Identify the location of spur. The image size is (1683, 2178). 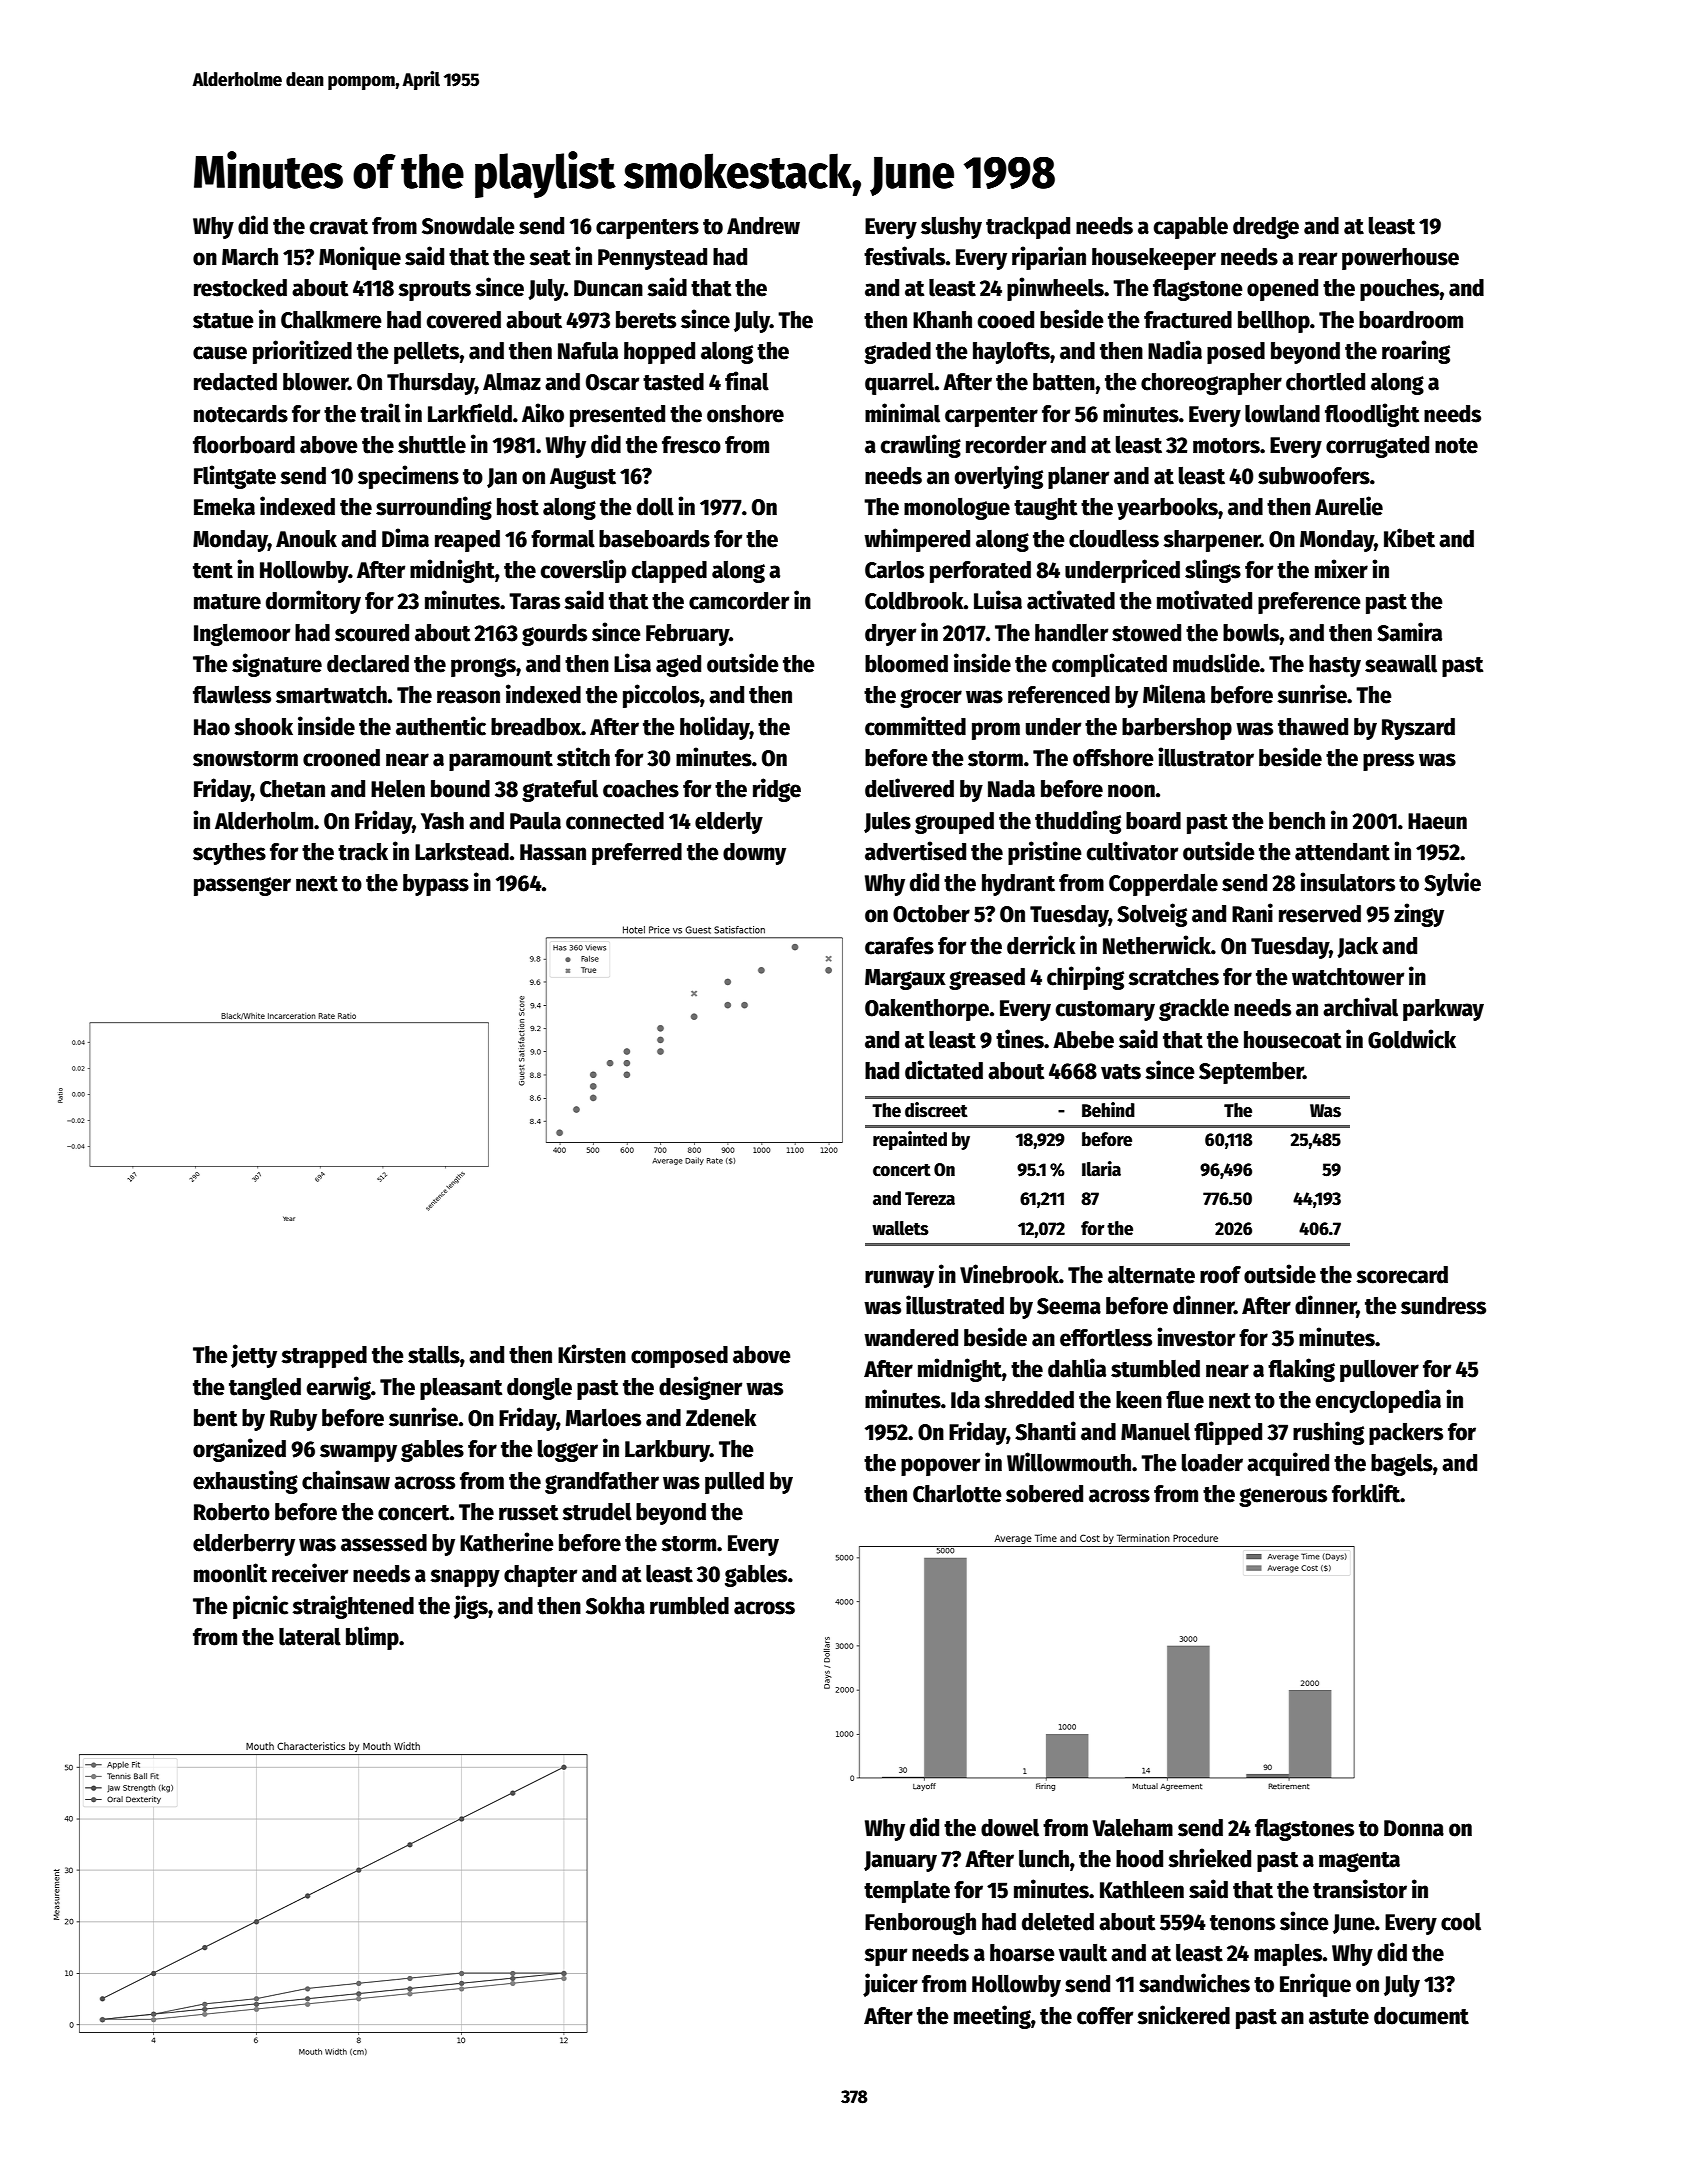
(885, 1957).
